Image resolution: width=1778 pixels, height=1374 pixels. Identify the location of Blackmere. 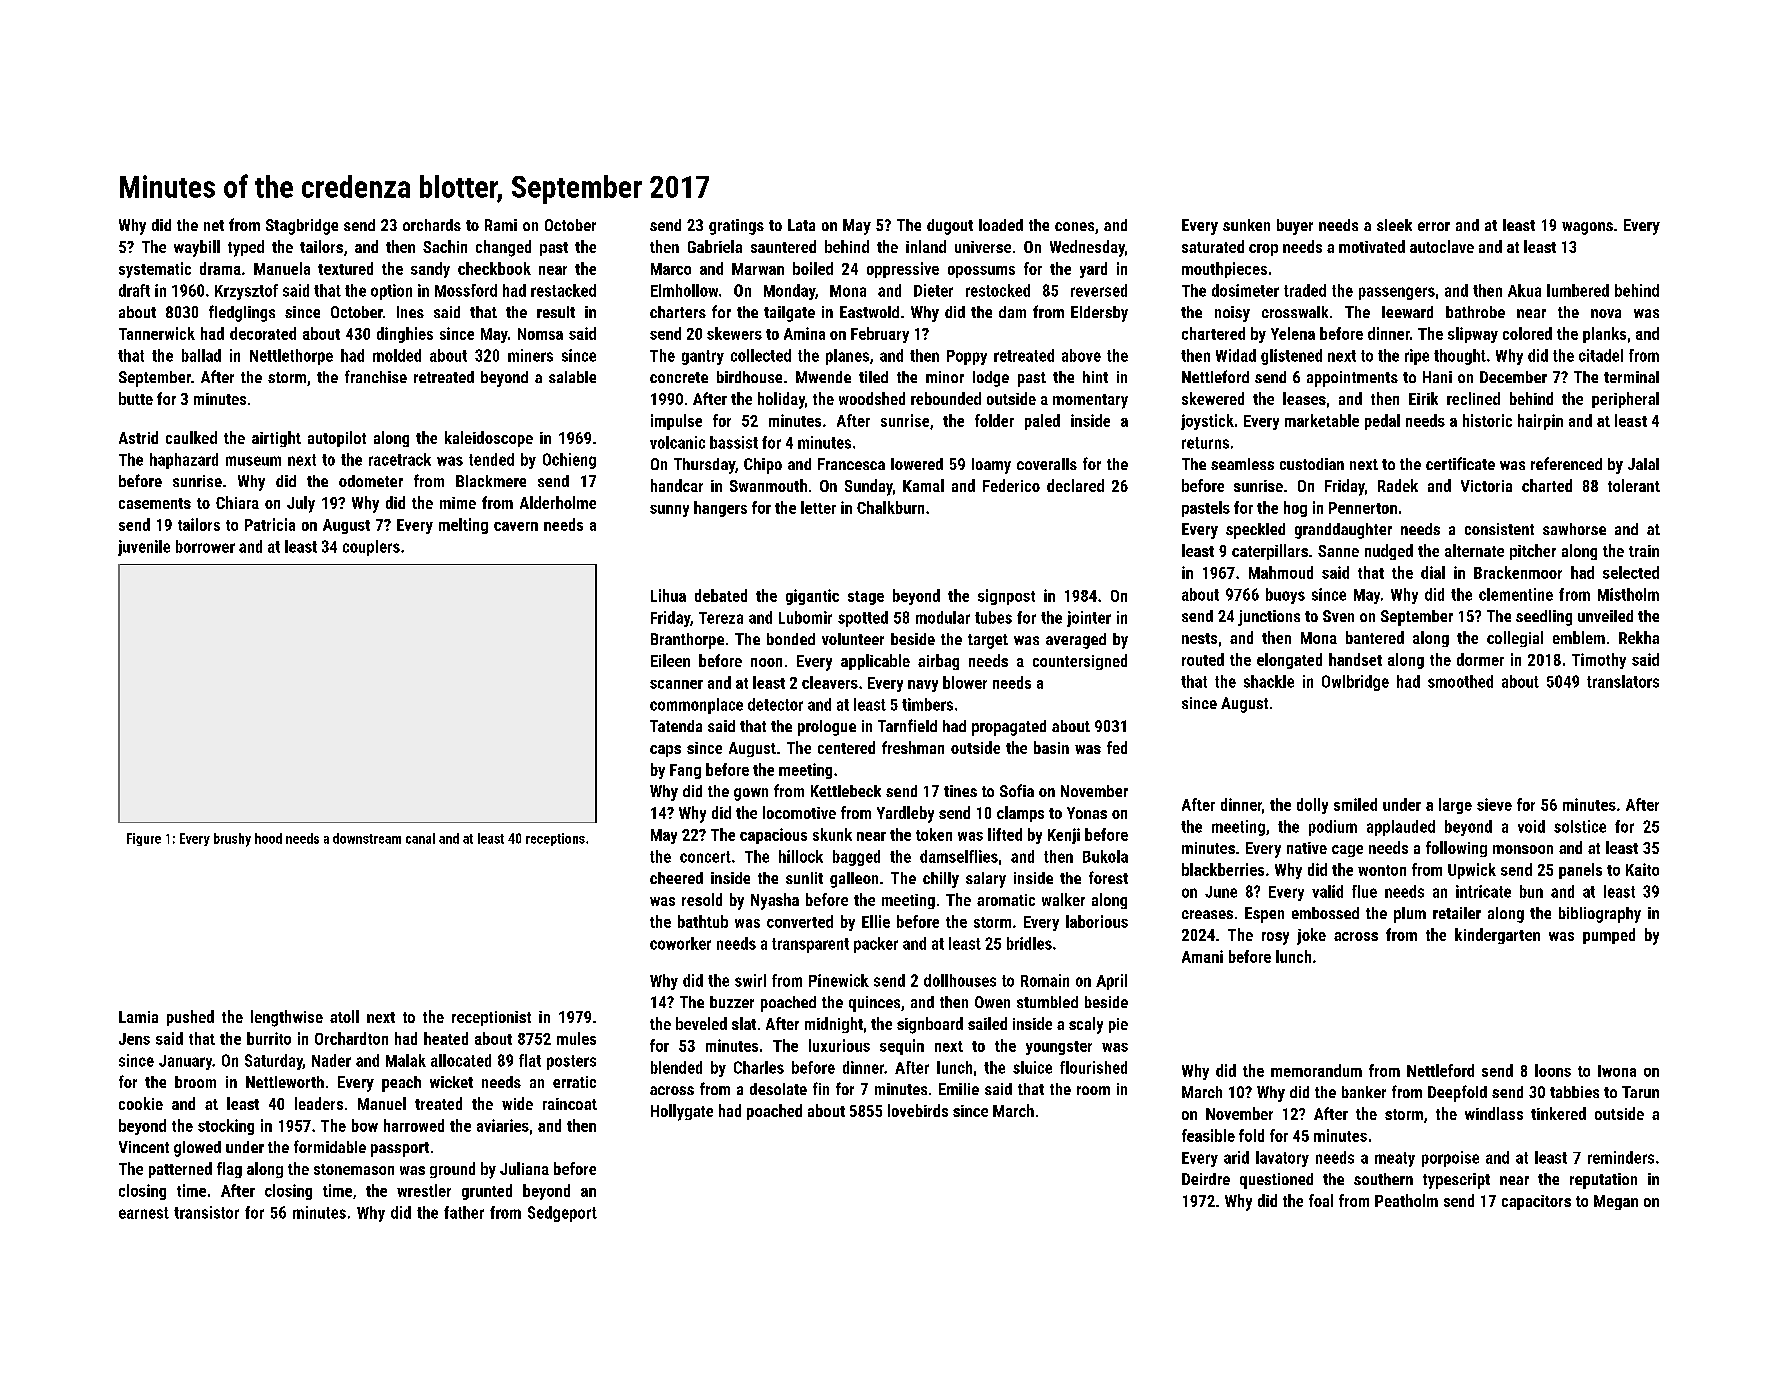
(491, 481).
